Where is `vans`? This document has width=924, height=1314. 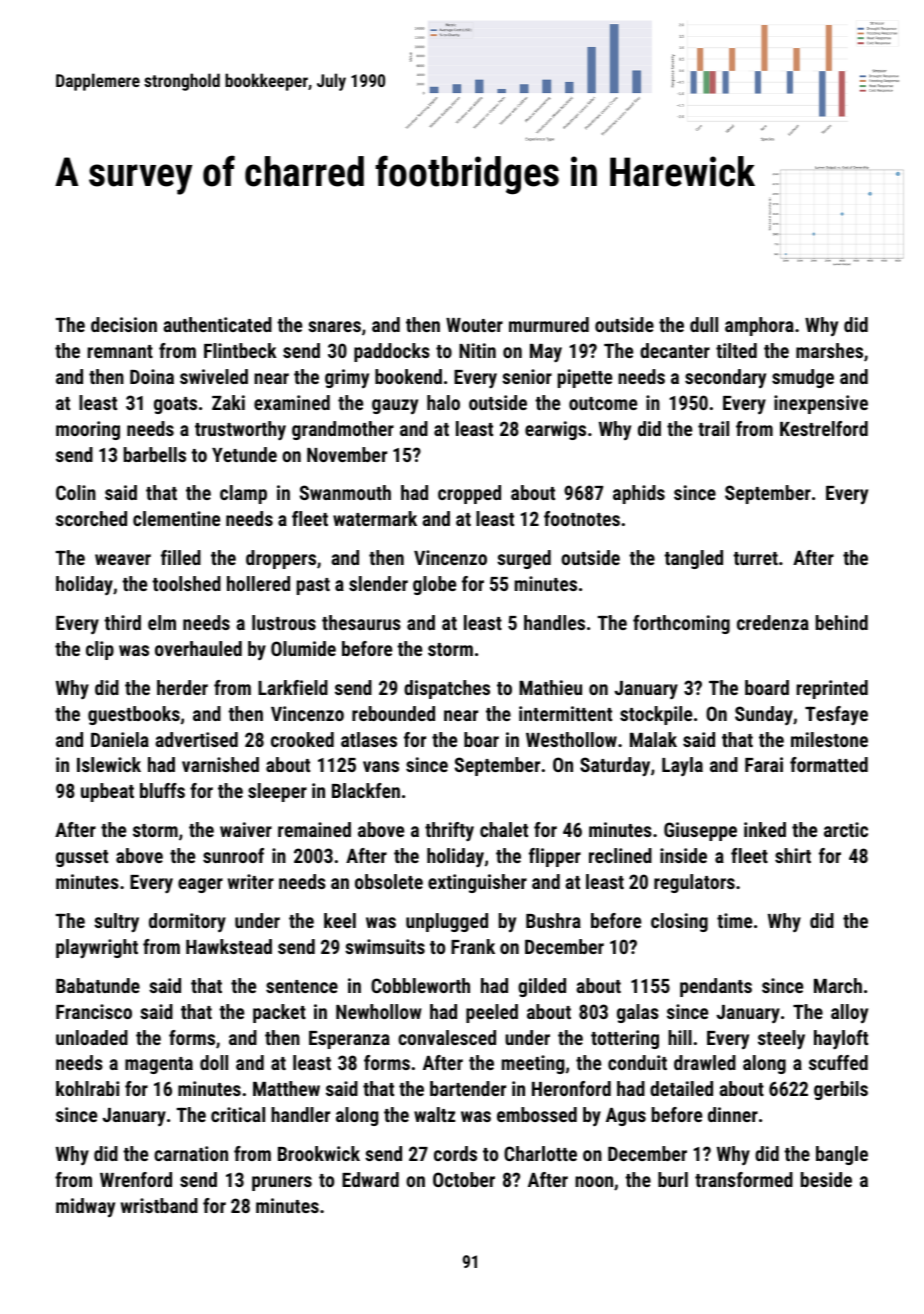
vans is located at coordinates (381, 766).
